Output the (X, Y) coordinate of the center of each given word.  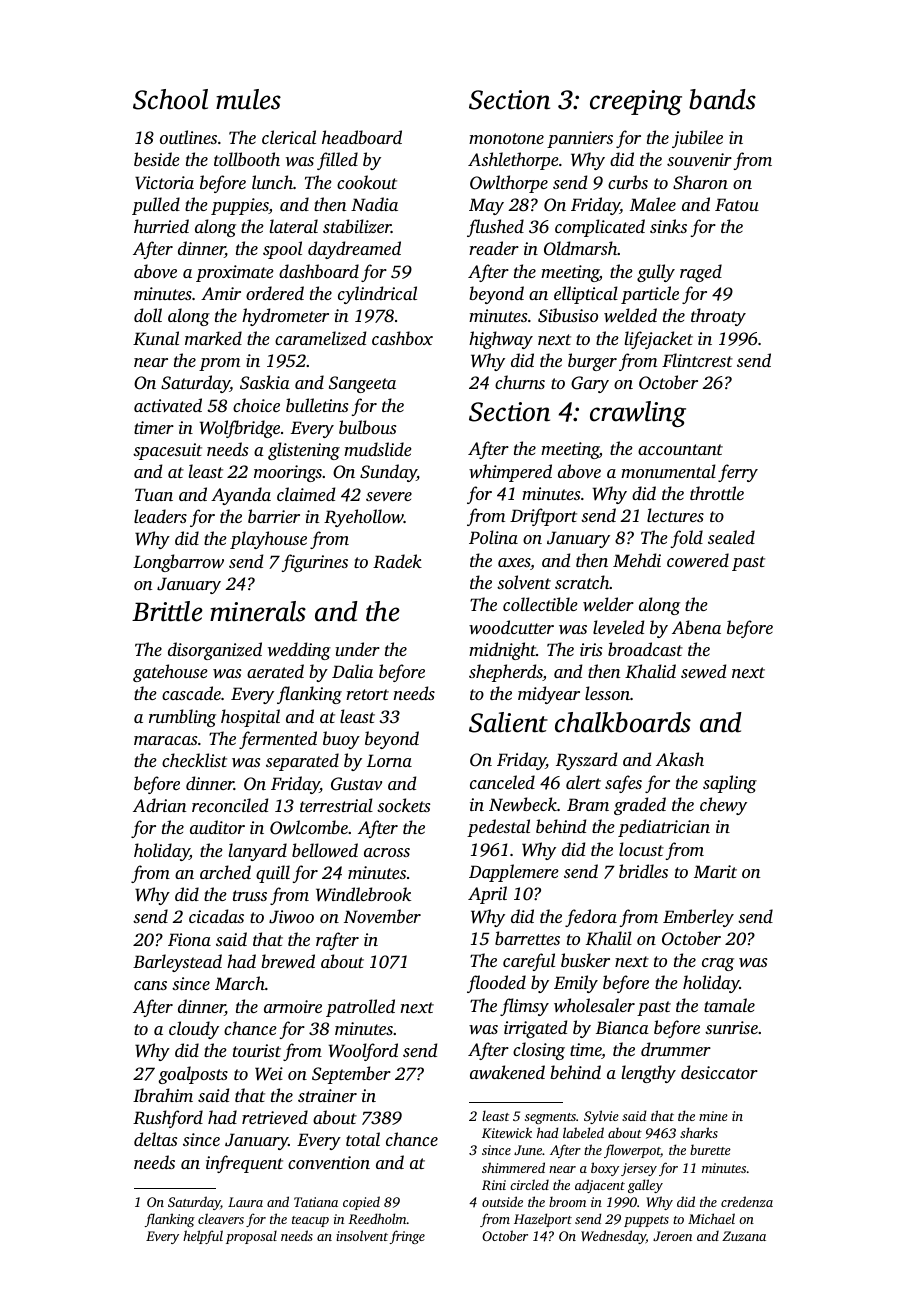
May (486, 206)
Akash (680, 759)
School (170, 99)
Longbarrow (178, 563)
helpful (203, 1237)
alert (583, 782)
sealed (731, 537)
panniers (580, 139)
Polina (493, 537)
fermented (278, 740)
